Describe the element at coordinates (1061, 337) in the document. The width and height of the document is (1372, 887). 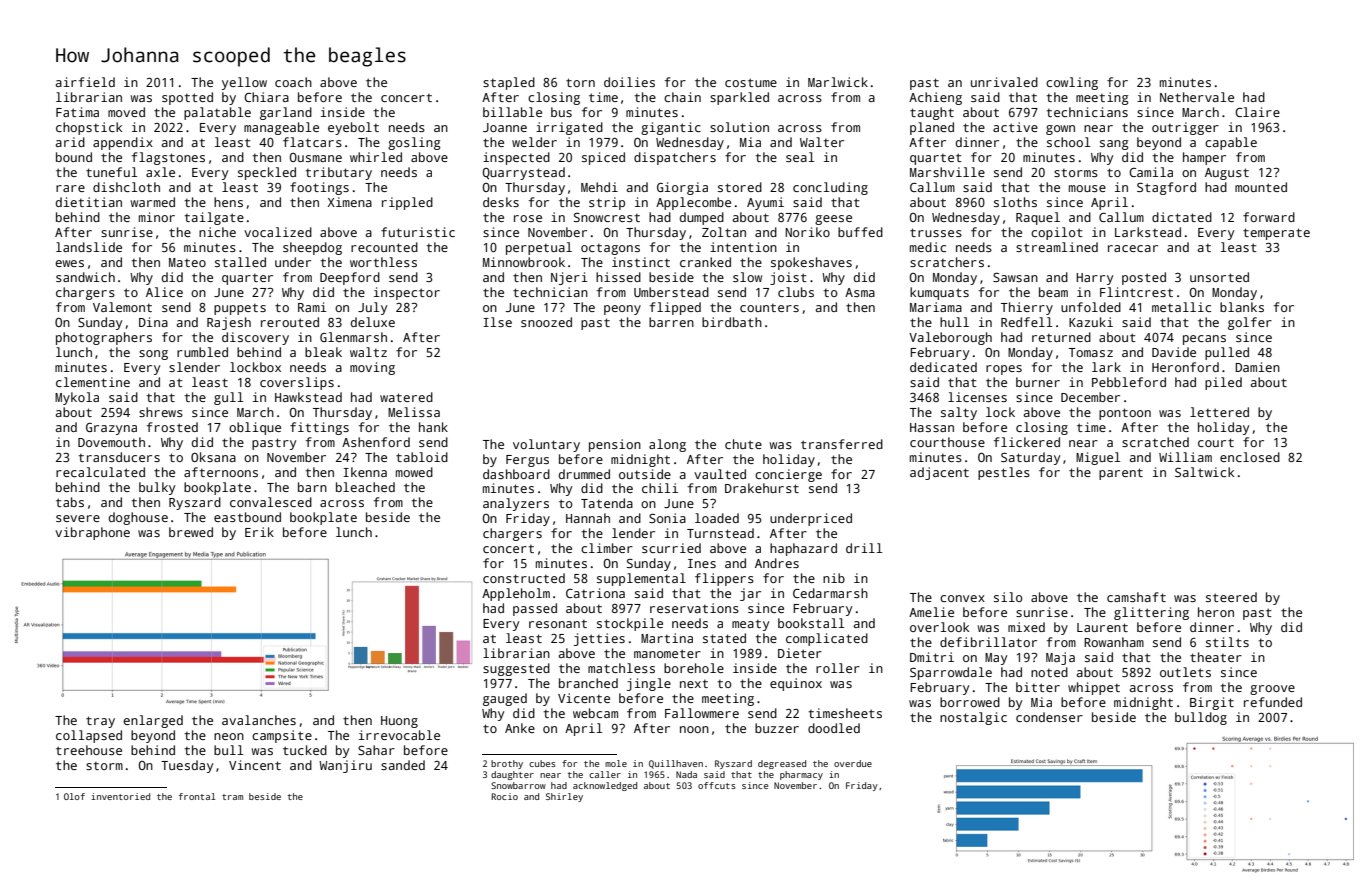
I see `returned` at that location.
